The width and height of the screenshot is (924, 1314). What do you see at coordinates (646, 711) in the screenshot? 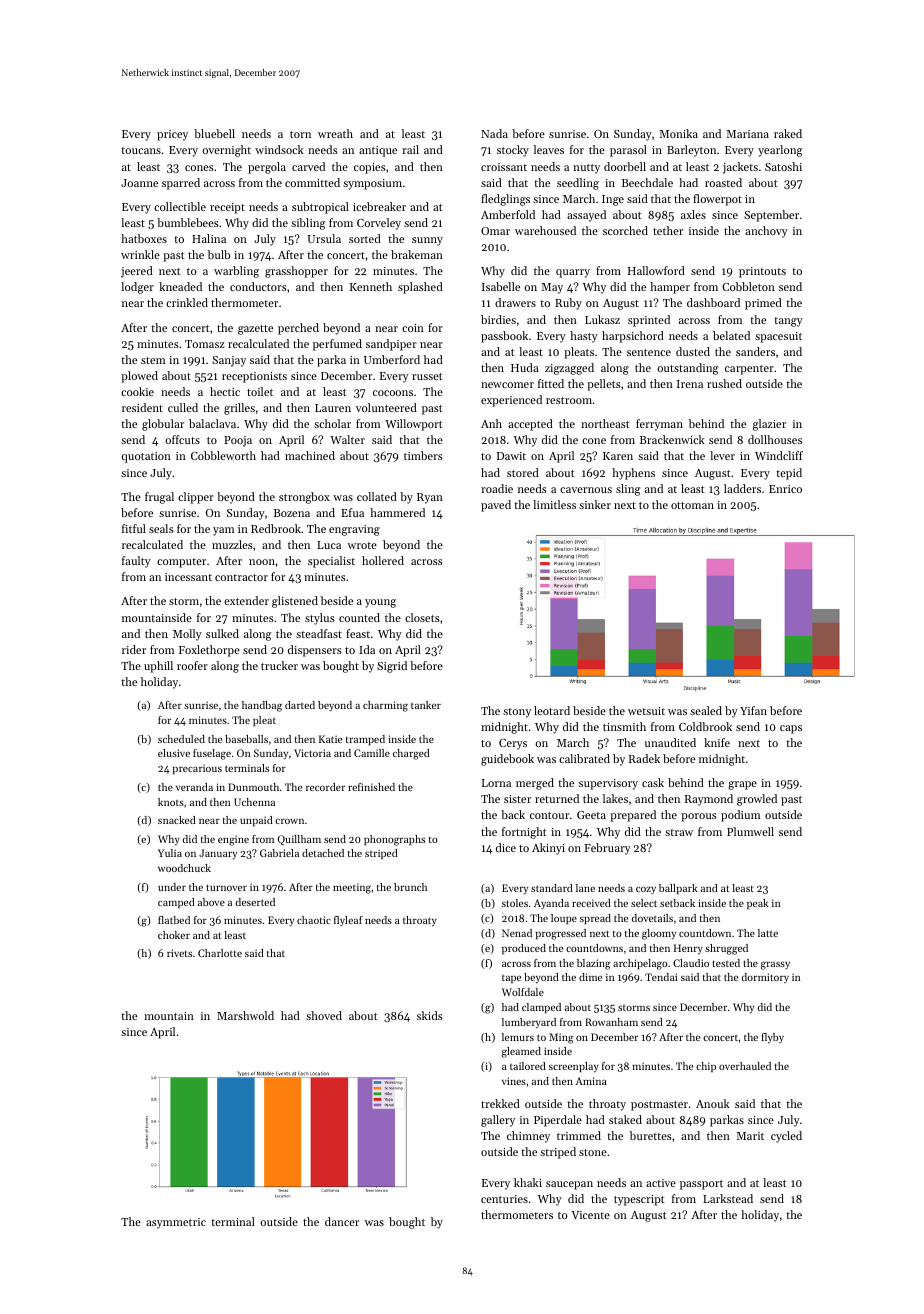
I see `wetsuit` at bounding box center [646, 711].
